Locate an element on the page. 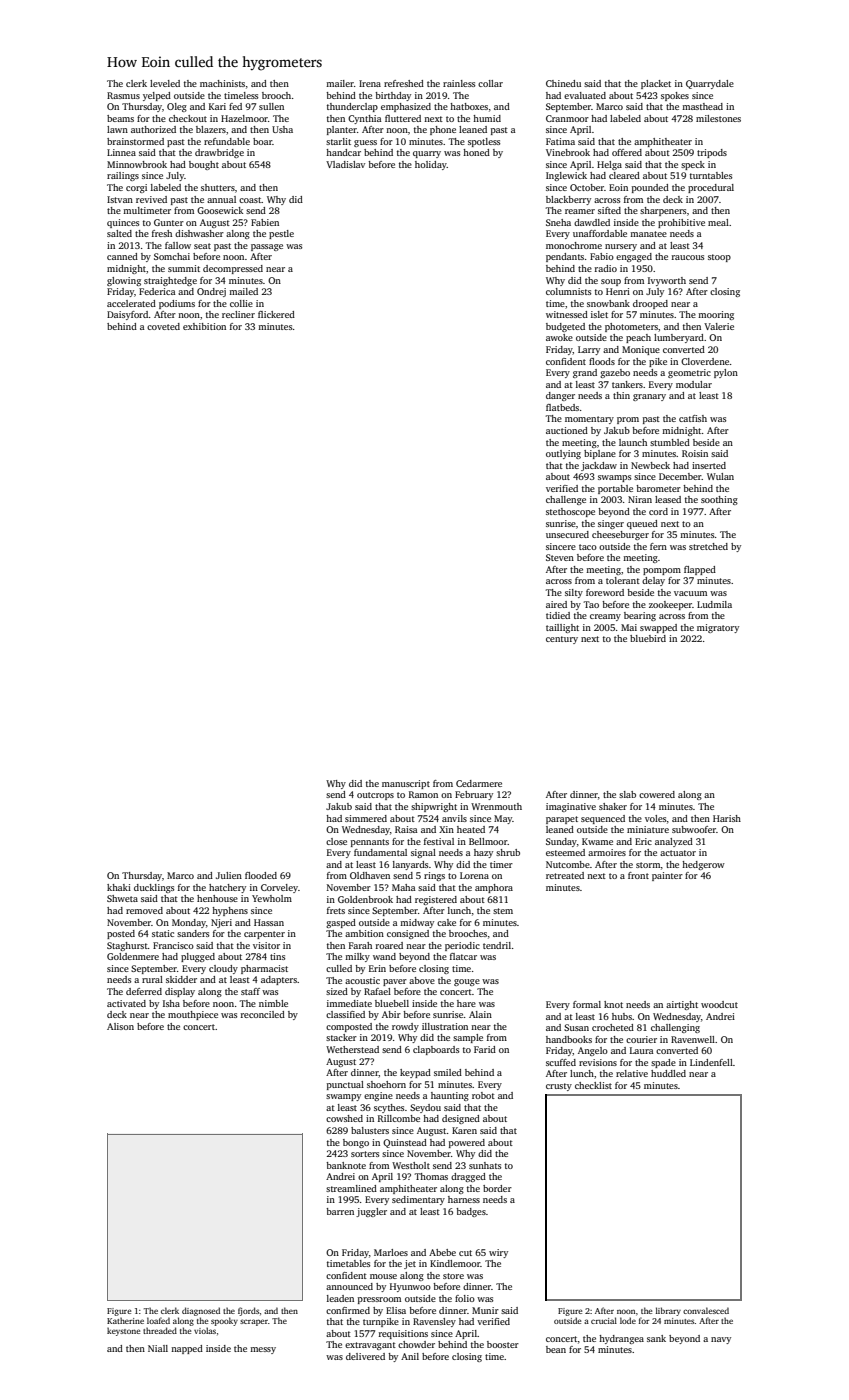 This image has height=1400, width=849. Julien is located at coordinates (229, 875).
